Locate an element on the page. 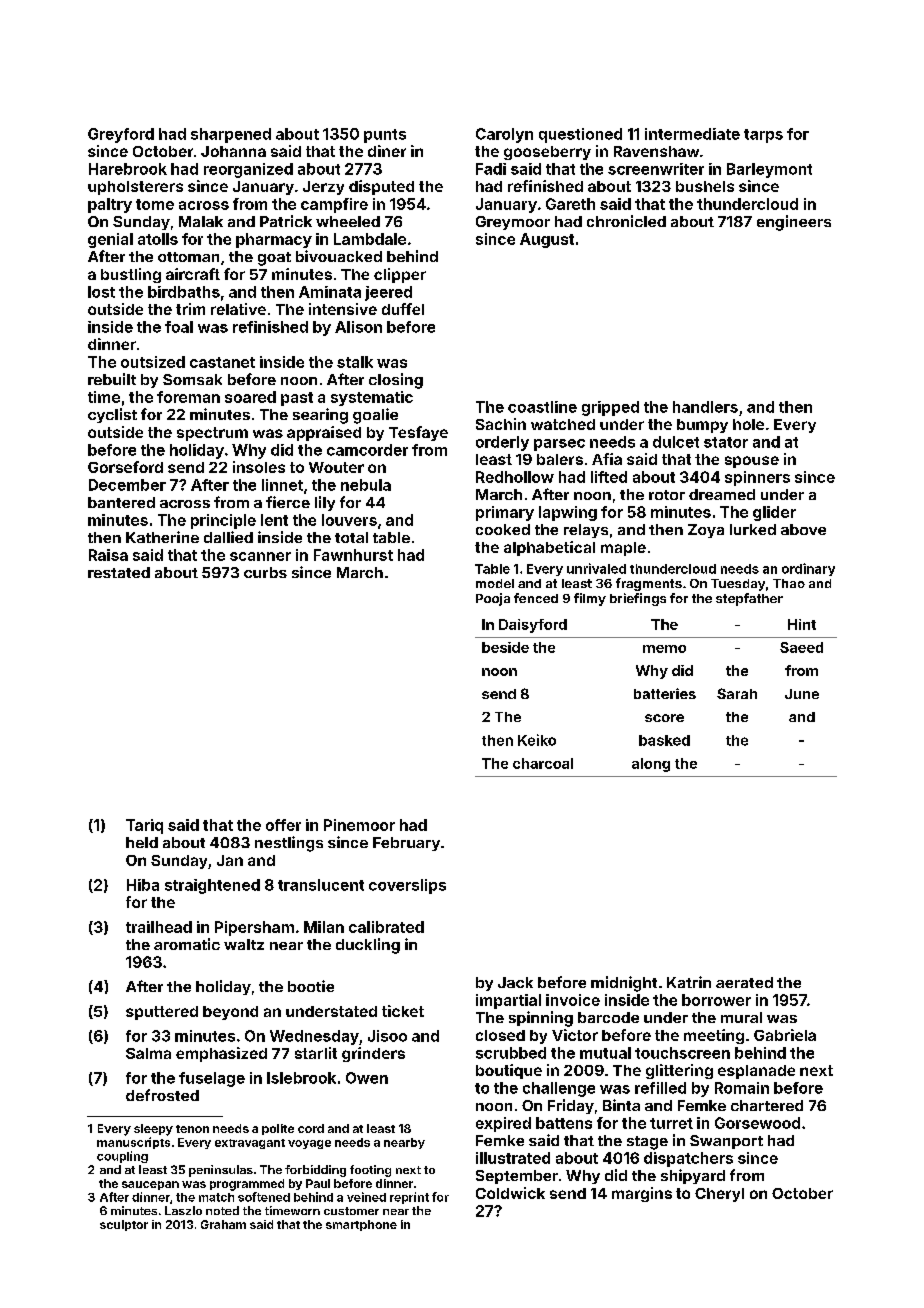 The image size is (924, 1308). sleepy is located at coordinates (153, 1130).
